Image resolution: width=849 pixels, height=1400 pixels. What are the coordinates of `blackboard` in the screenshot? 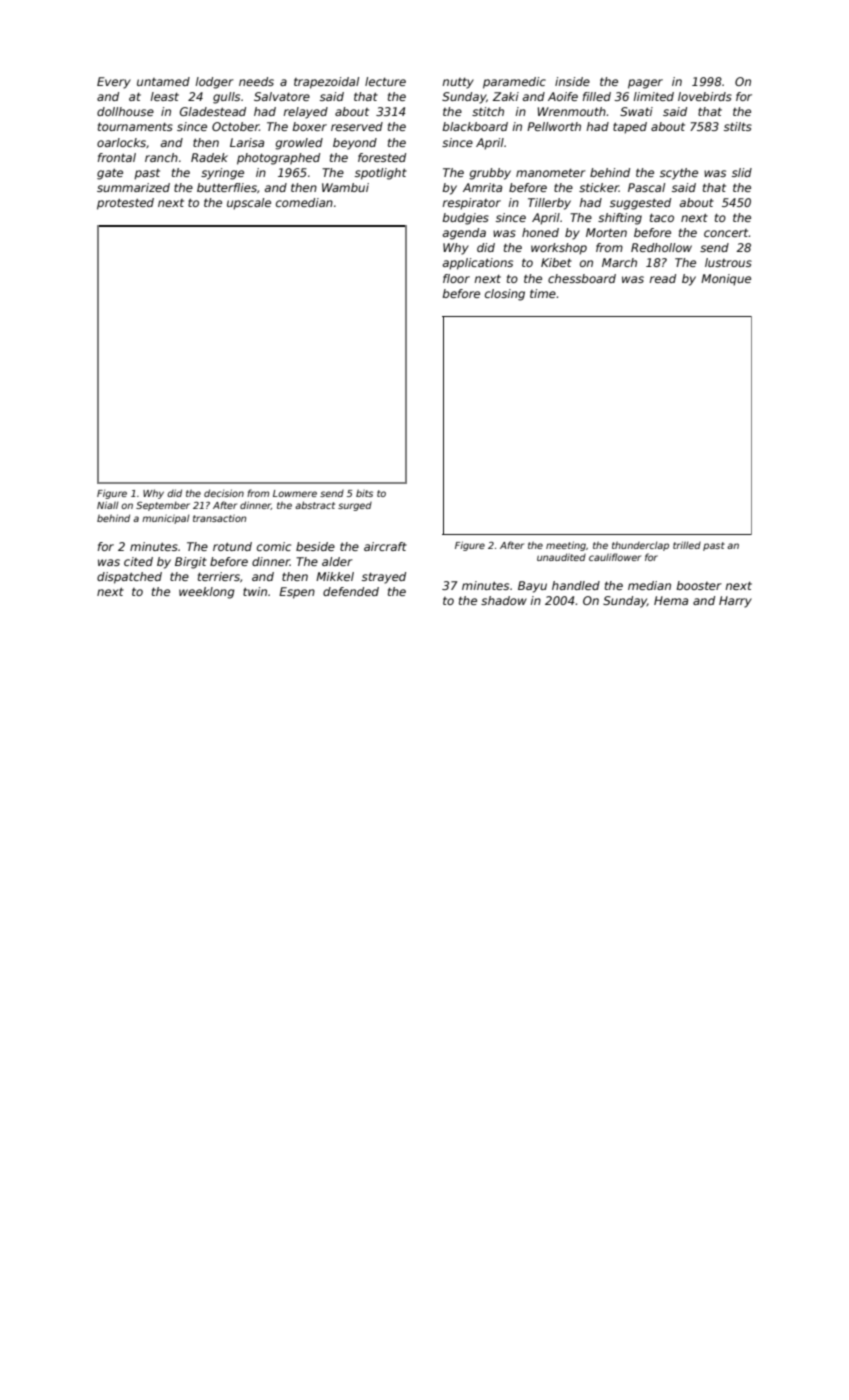 It's located at (475, 126).
